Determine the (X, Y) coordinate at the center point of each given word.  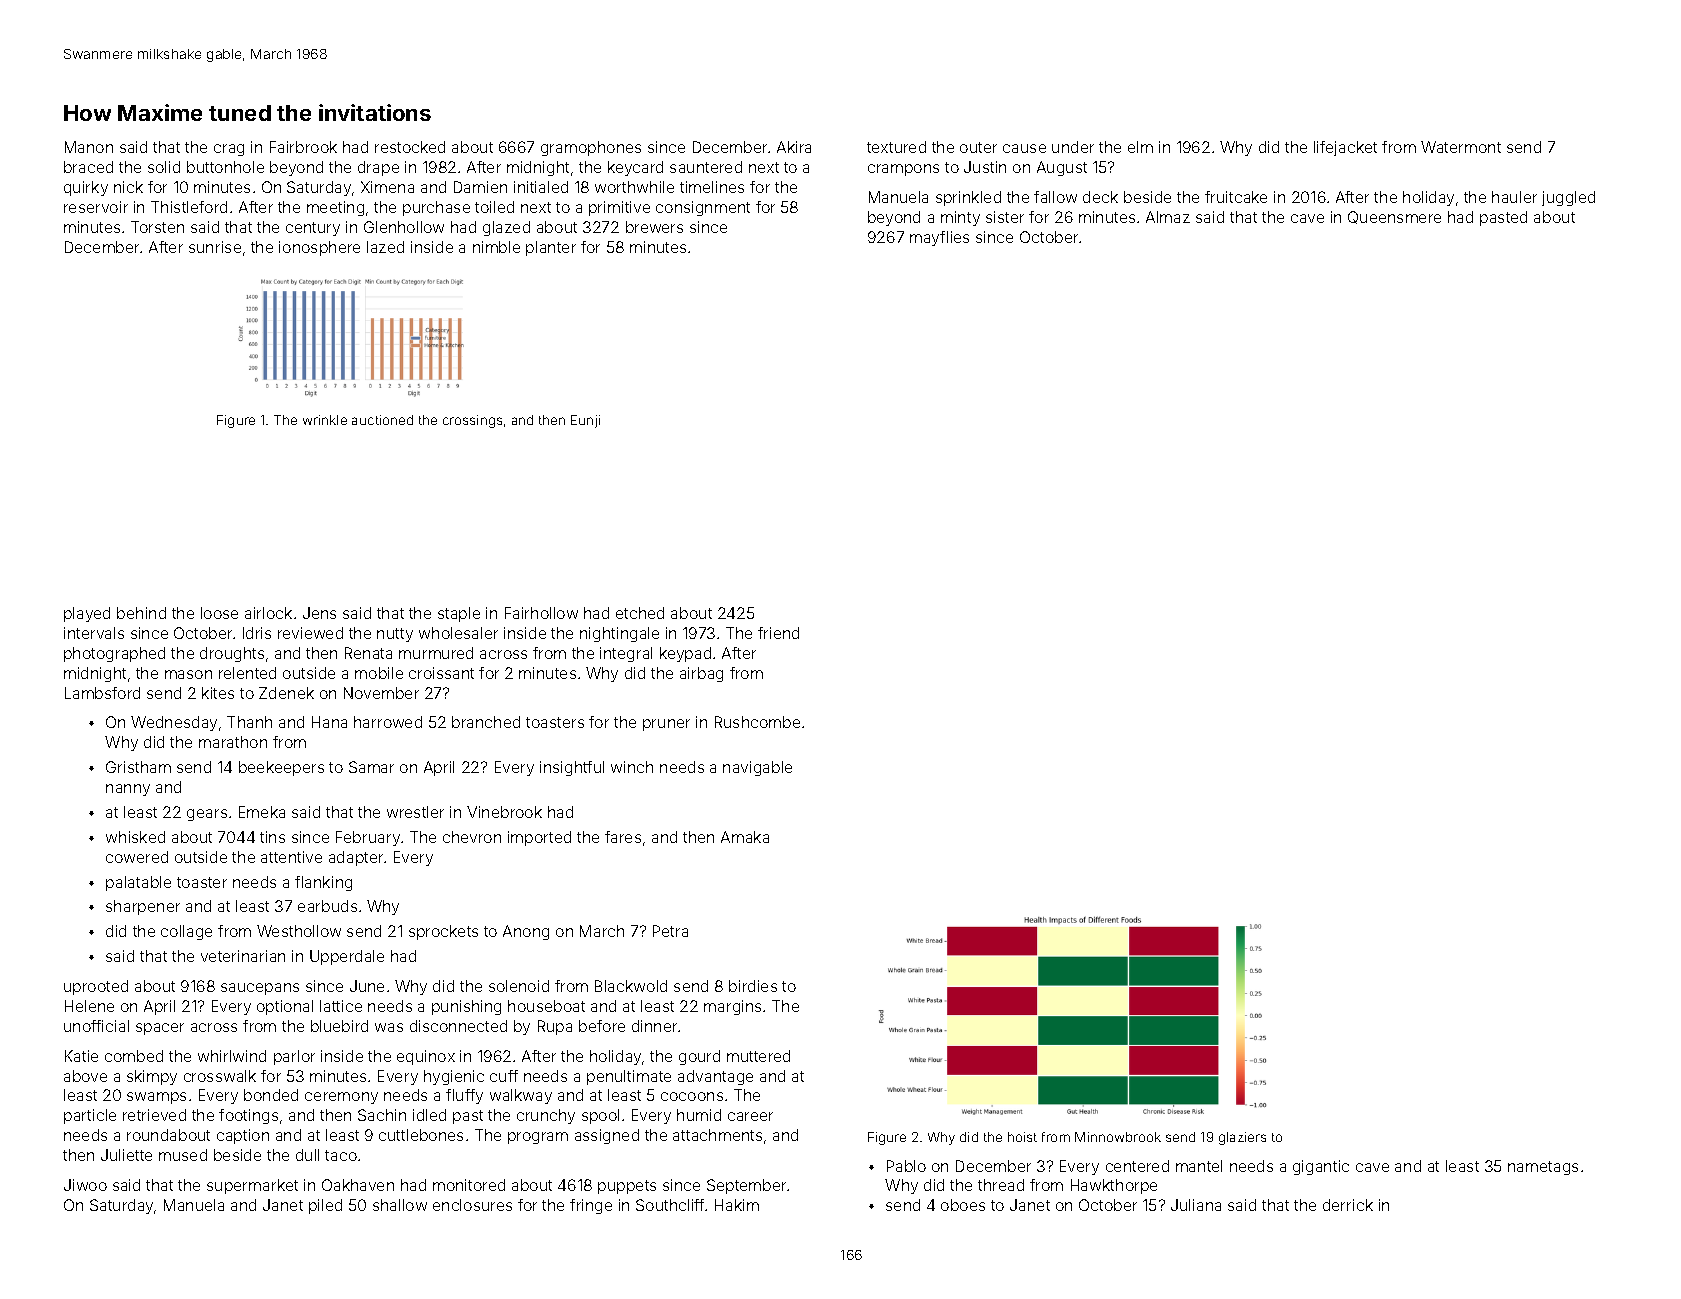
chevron (472, 837)
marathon (233, 742)
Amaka (745, 837)
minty (960, 218)
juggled (1568, 198)
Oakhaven (358, 1185)
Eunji (585, 421)
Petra (670, 931)
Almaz (1168, 217)
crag (229, 150)
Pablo (906, 1166)
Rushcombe (757, 722)
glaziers (1242, 1138)
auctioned (382, 420)
